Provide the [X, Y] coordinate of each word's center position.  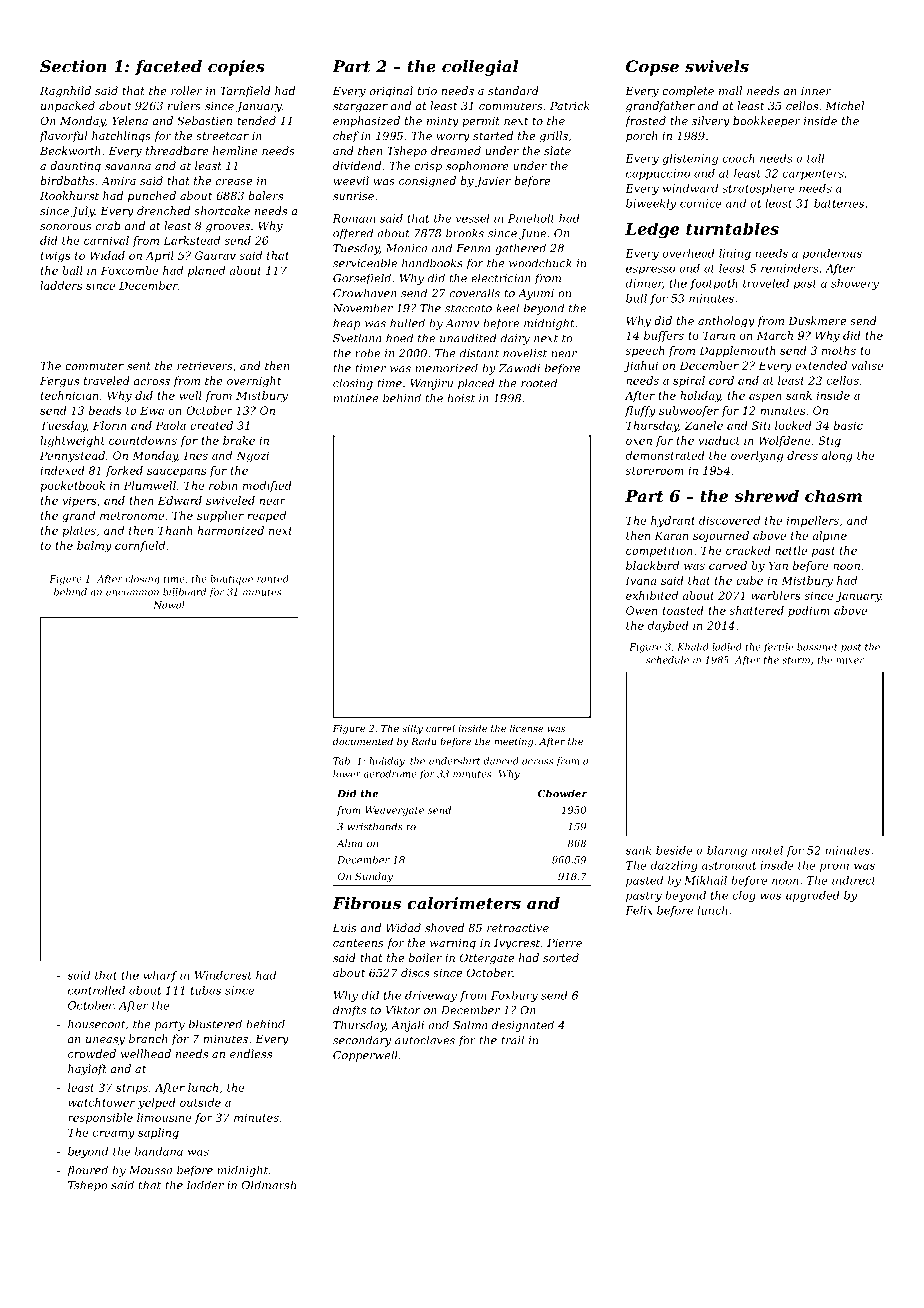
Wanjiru [431, 384]
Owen [641, 610]
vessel [473, 218]
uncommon [132, 593]
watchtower [101, 1102]
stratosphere [758, 189]
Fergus [59, 382]
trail [512, 1040]
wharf [161, 976]
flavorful [63, 136]
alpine [829, 536]
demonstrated [665, 455]
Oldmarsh [269, 1185]
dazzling [674, 866]
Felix [638, 910]
